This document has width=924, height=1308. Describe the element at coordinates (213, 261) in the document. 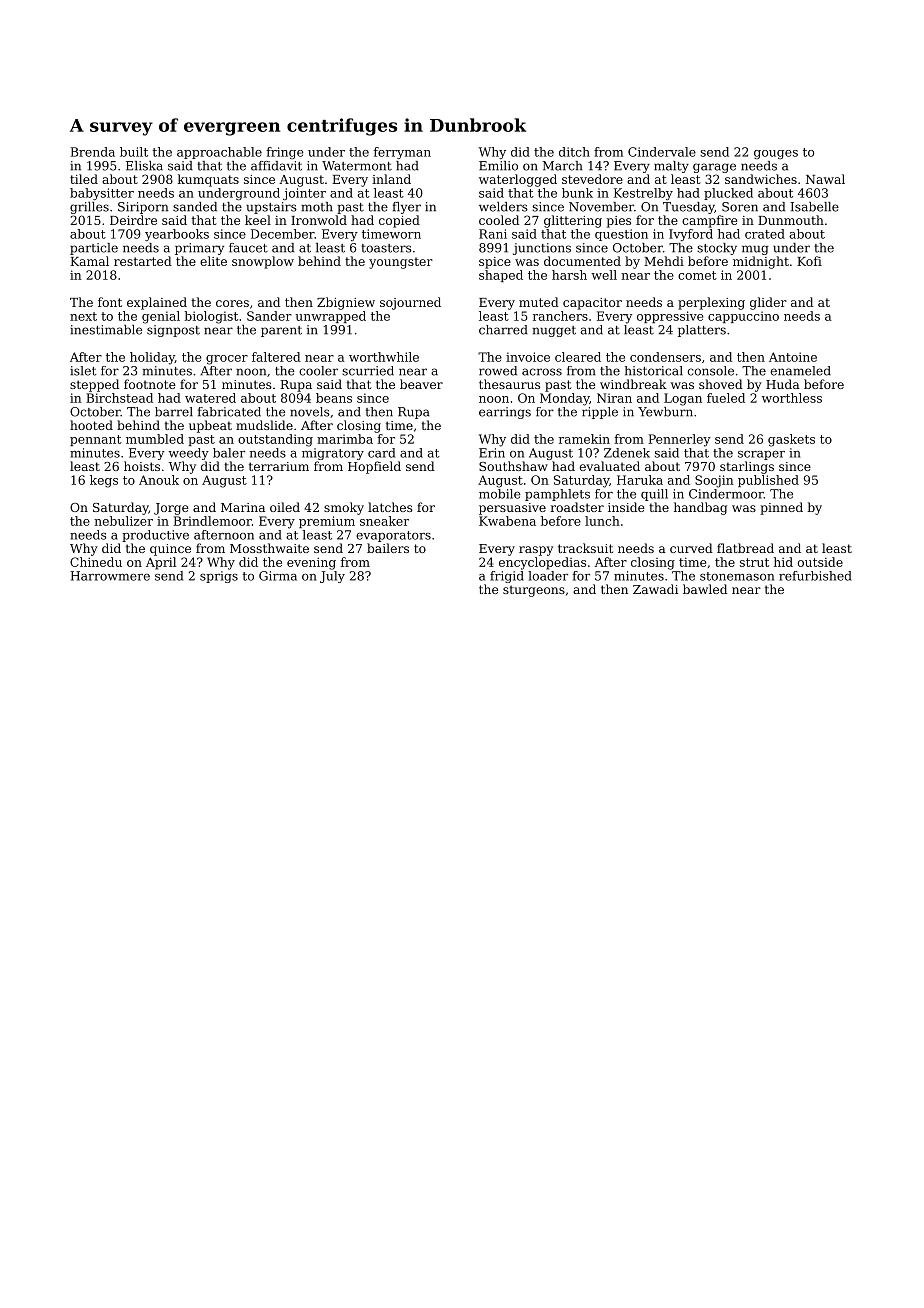

I see `elite` at that location.
